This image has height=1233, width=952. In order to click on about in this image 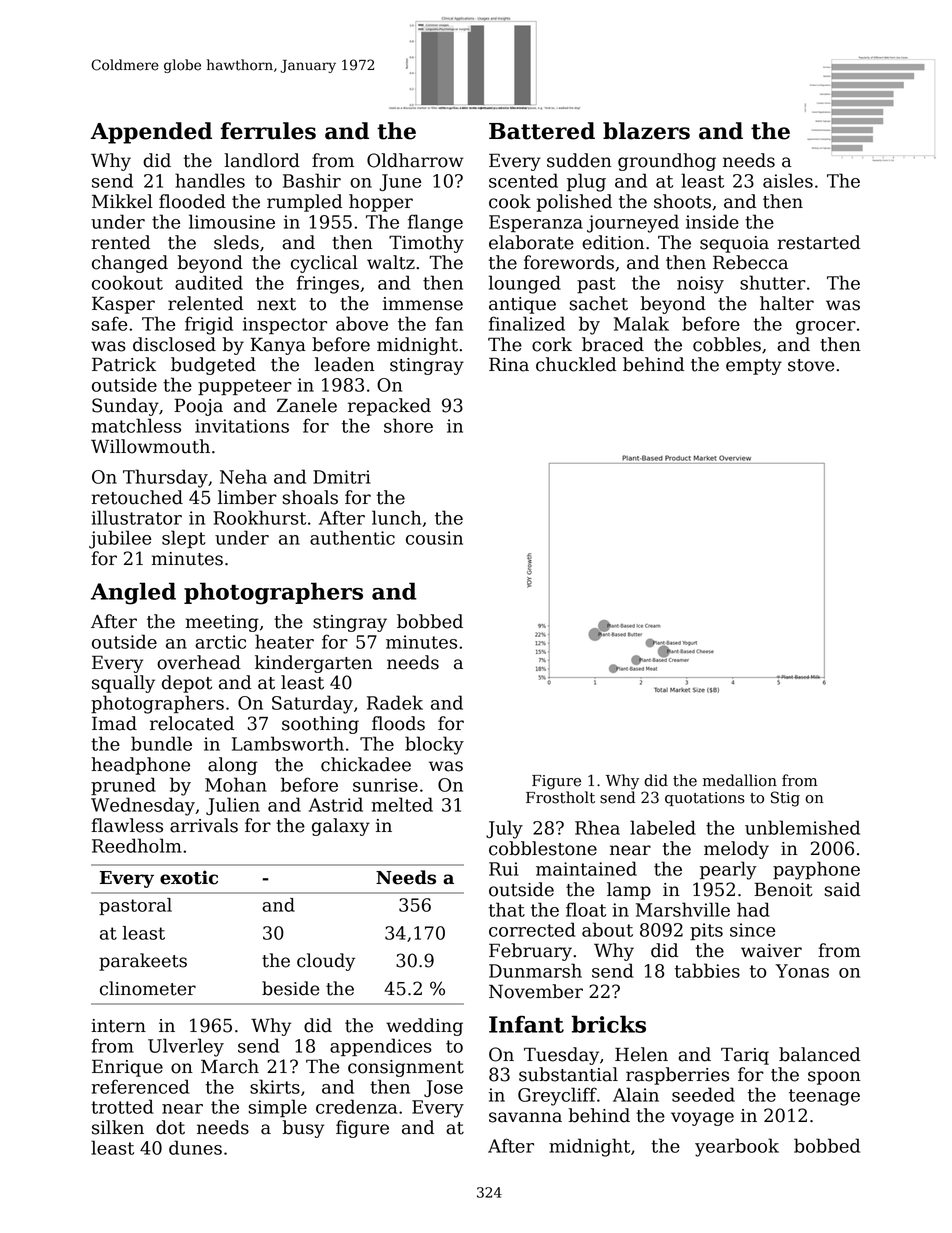, I will do `click(607, 929)`.
